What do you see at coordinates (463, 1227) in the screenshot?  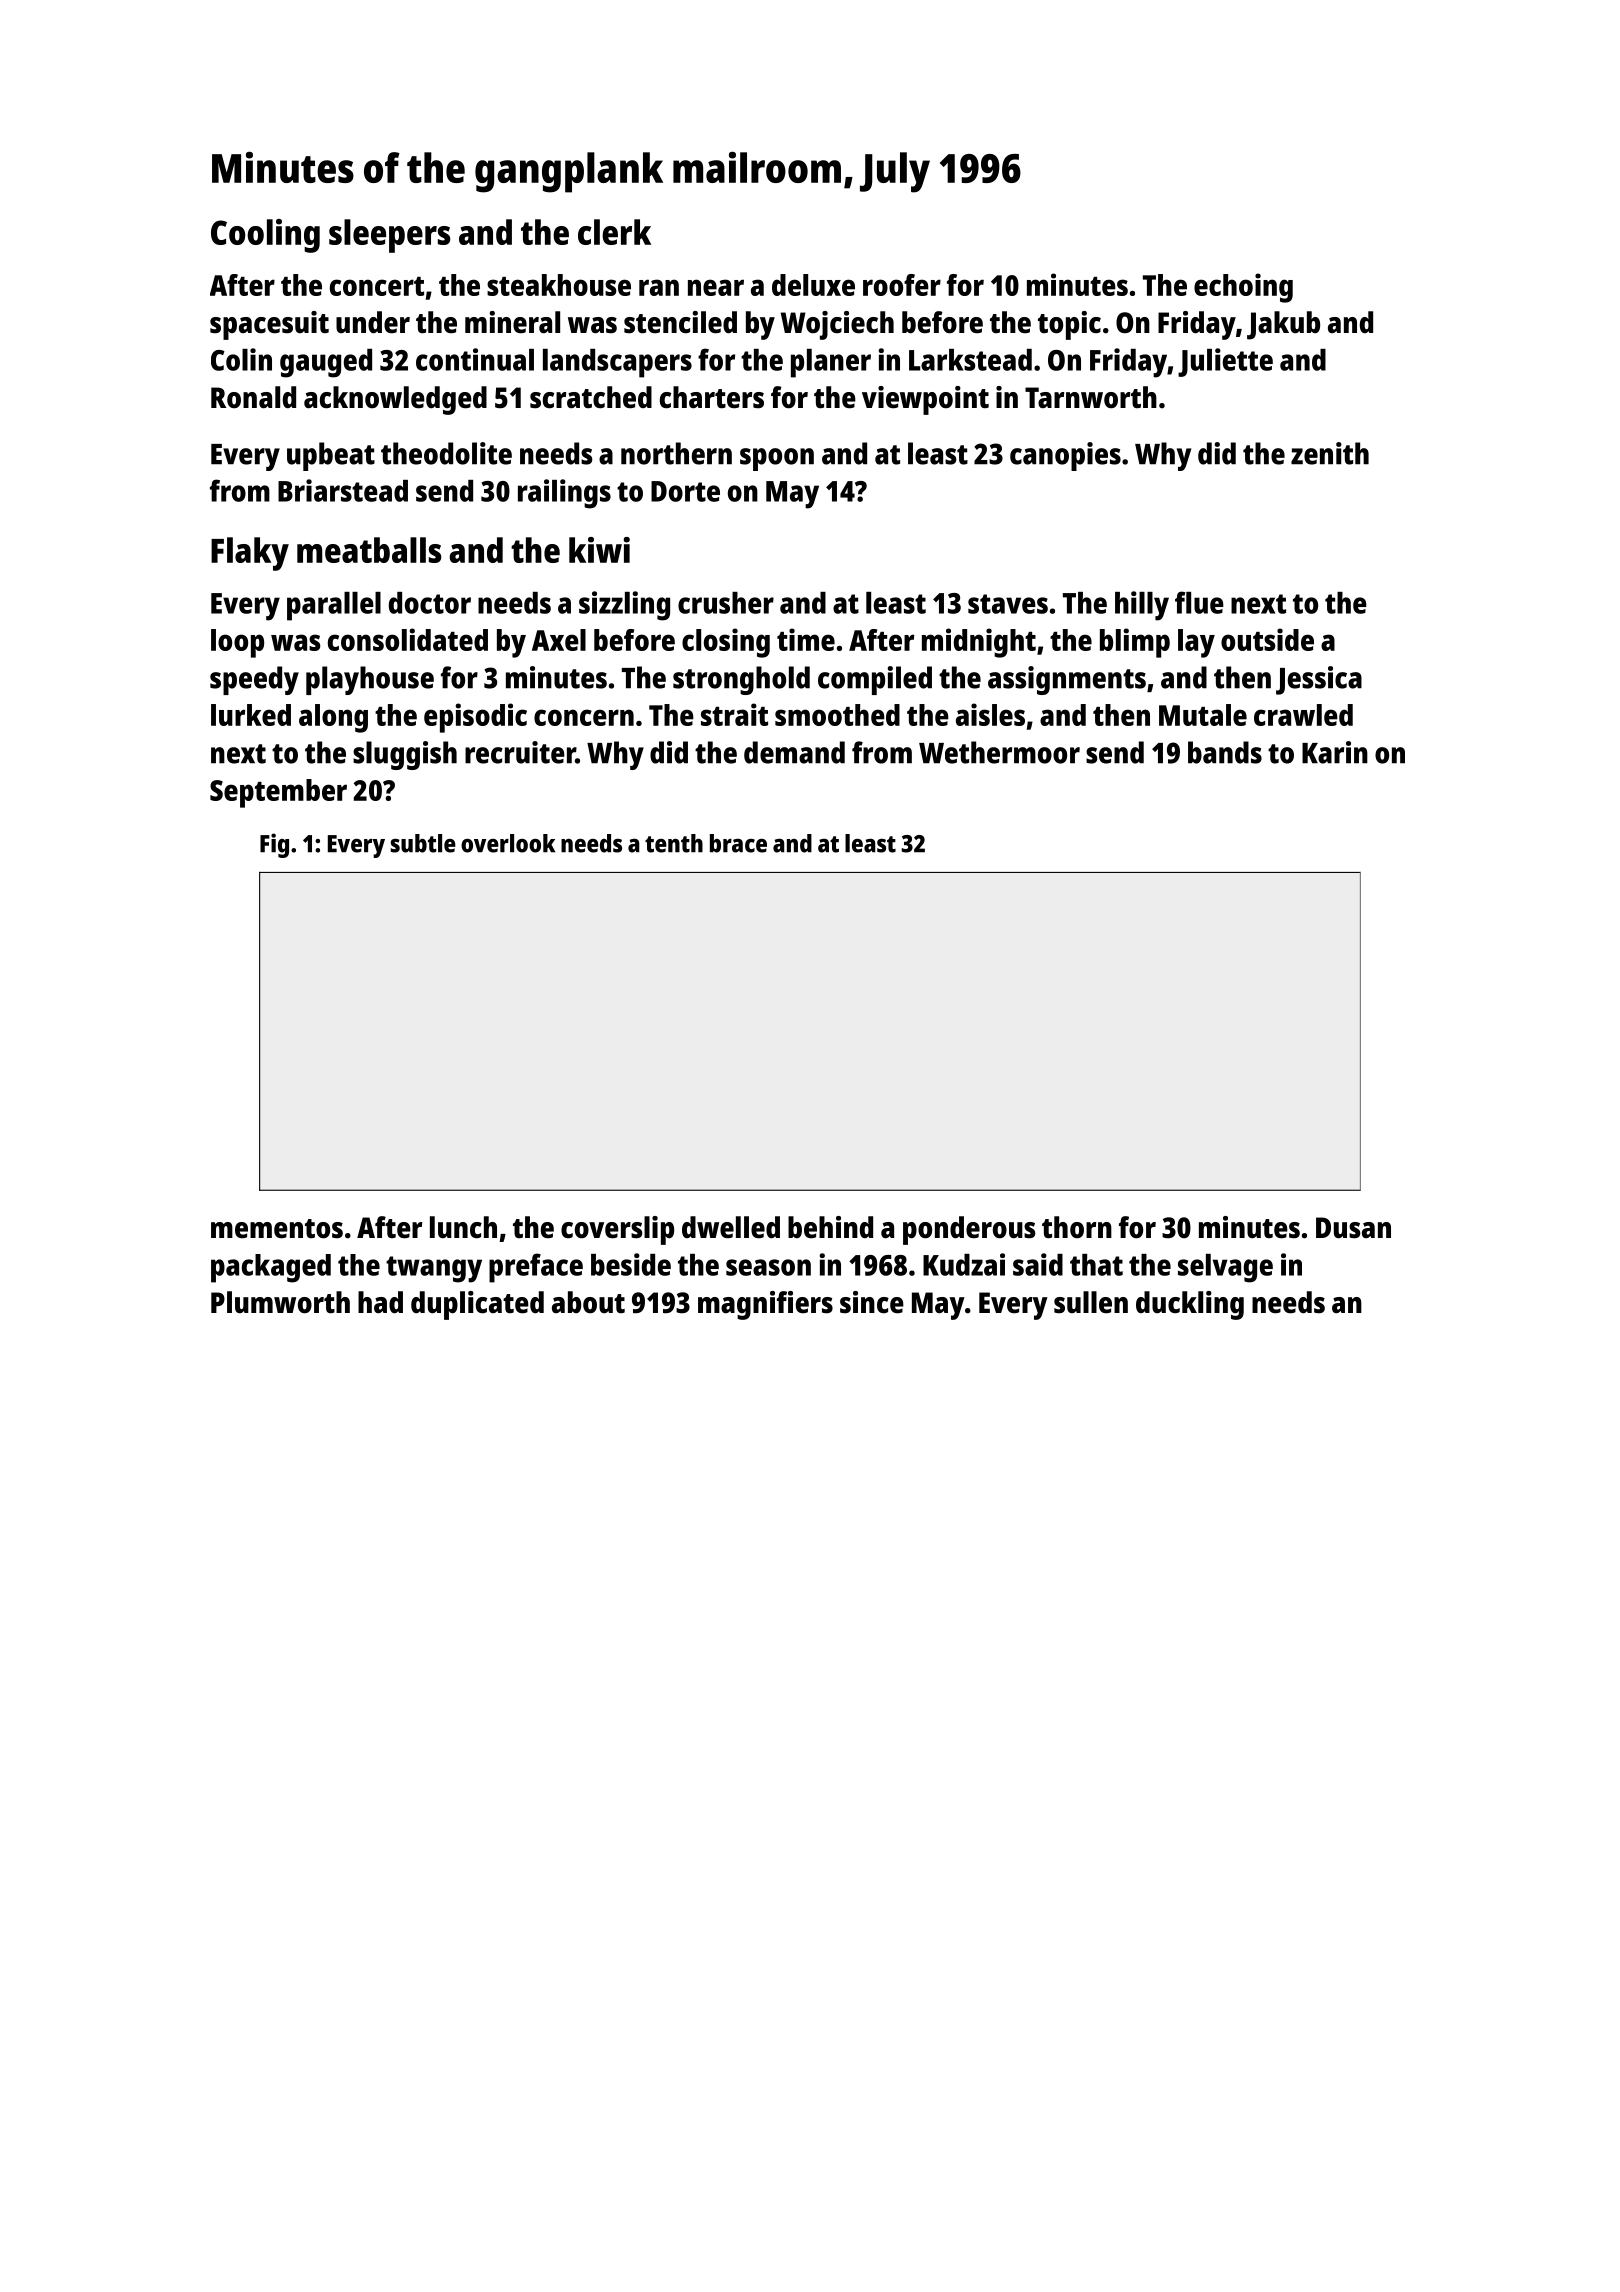 I see `lunch` at bounding box center [463, 1227].
